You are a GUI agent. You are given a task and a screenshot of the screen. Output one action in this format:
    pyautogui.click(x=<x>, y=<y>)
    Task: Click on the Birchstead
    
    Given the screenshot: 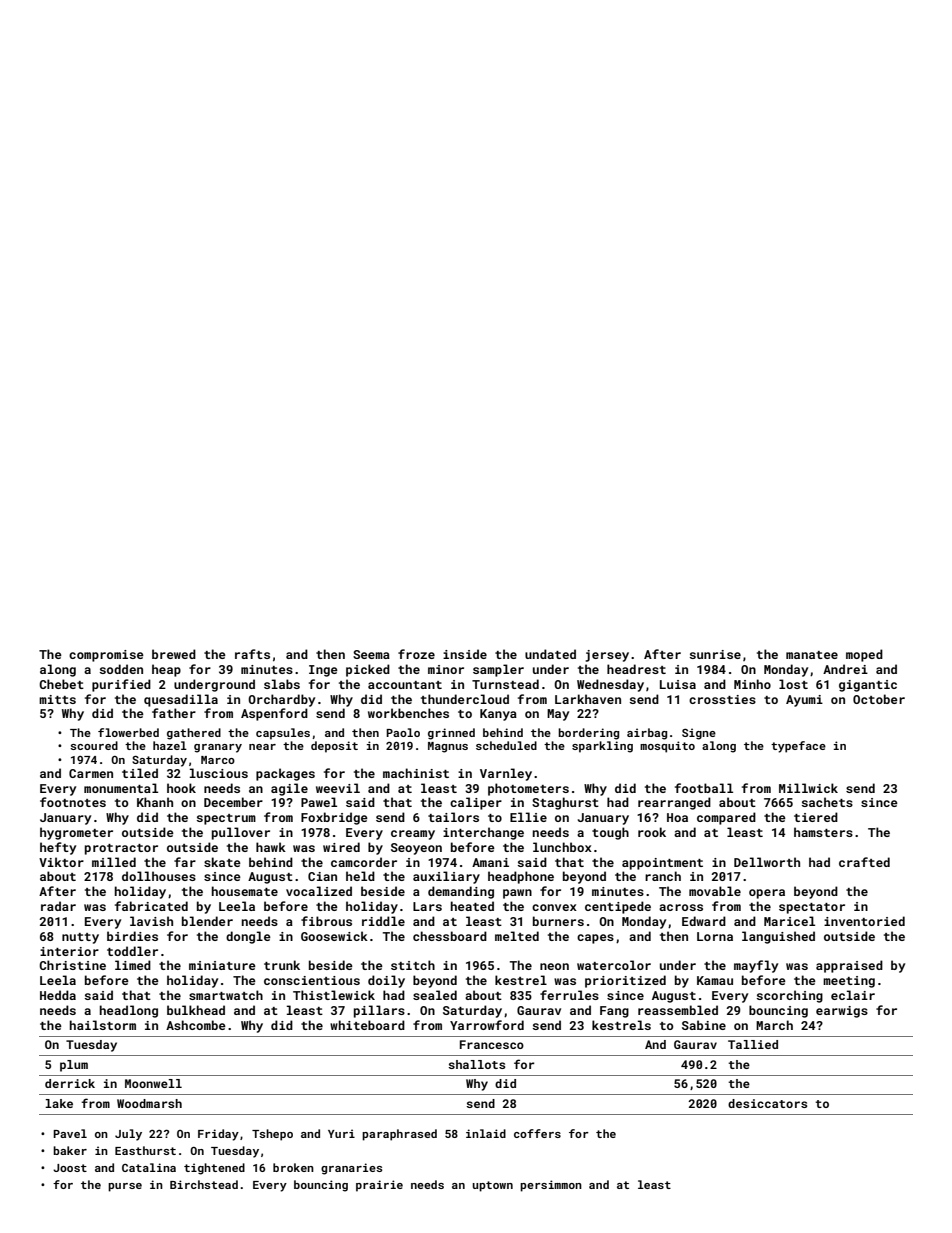 What is the action you would take?
    pyautogui.click(x=204, y=1184)
